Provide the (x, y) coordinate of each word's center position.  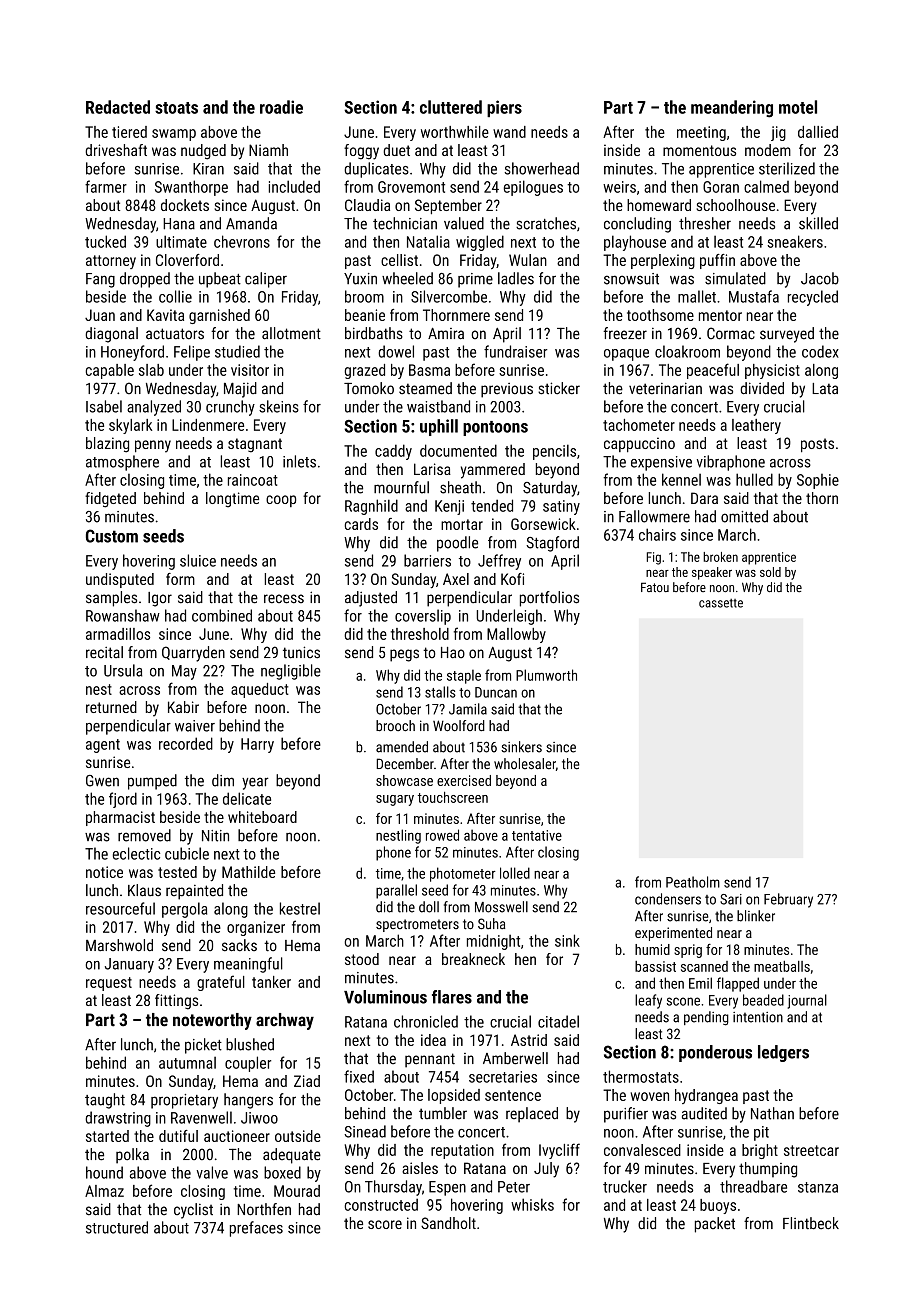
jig (778, 133)
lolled (515, 873)
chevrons (242, 241)
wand (509, 132)
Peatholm (693, 882)
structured (117, 1227)
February (788, 900)
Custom (112, 536)
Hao (453, 653)
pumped (152, 782)
